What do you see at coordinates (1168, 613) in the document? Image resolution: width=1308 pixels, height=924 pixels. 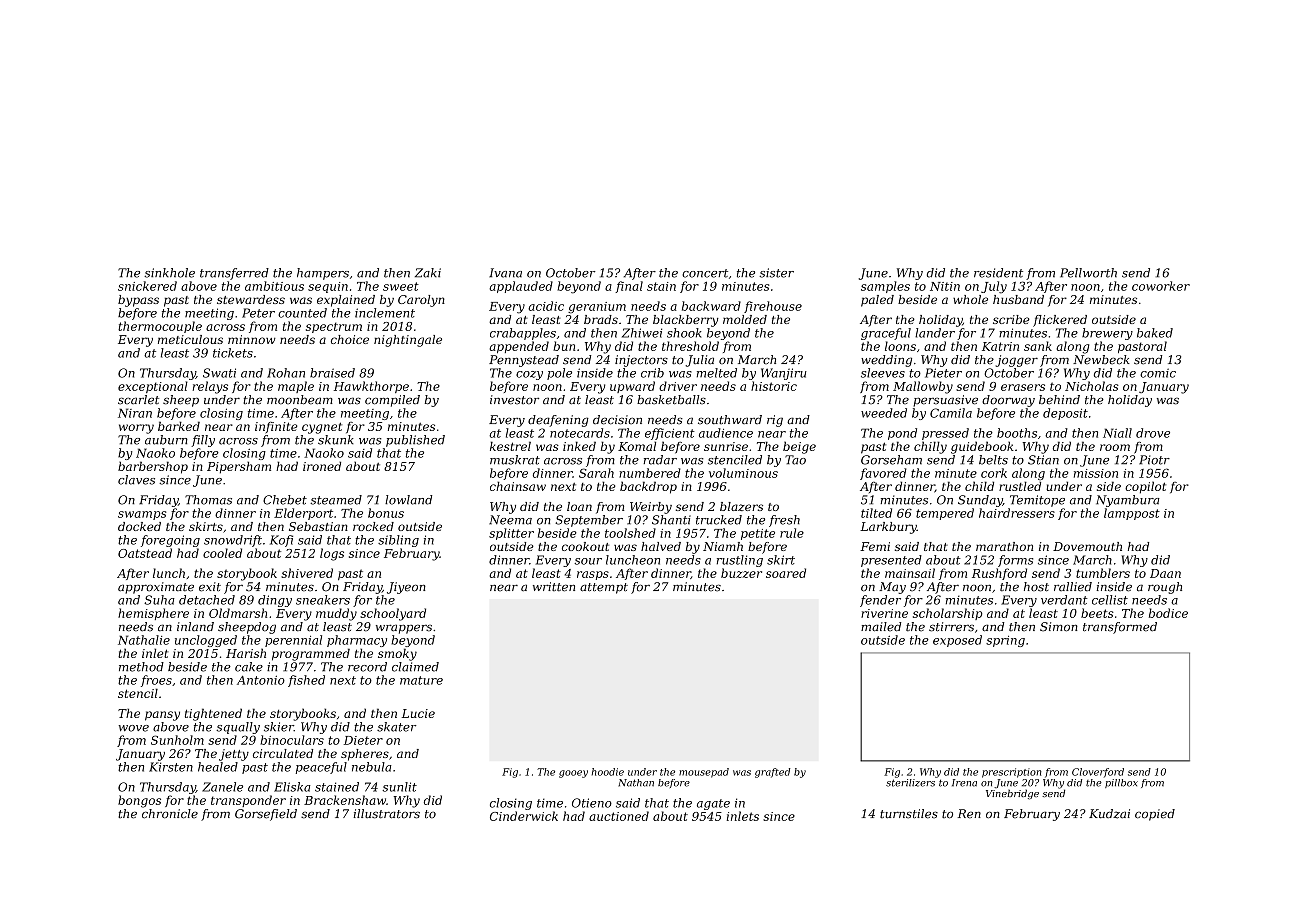 I see `bodice` at bounding box center [1168, 613].
